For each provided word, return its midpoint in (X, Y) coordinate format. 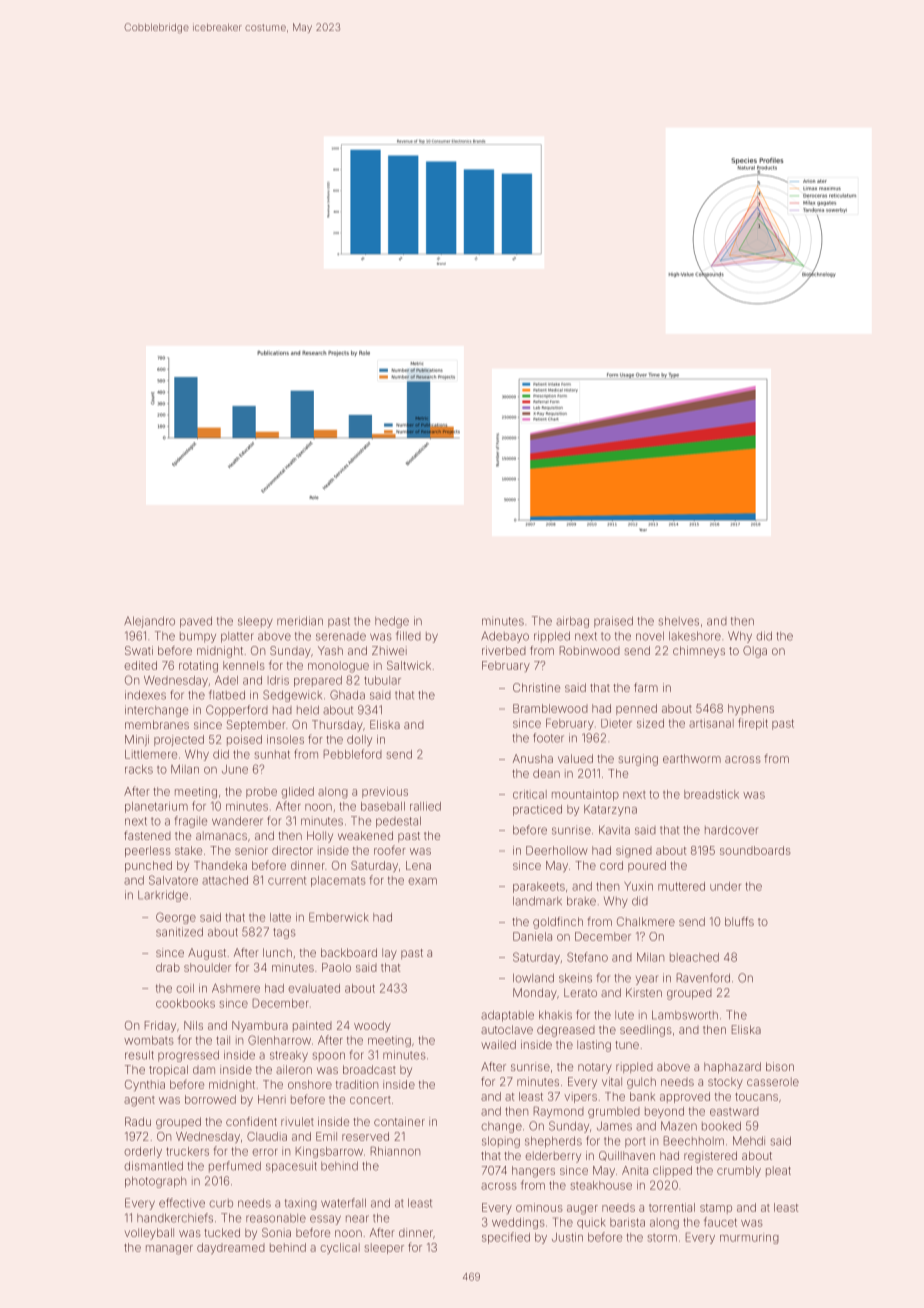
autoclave (507, 1029)
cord (611, 865)
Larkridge (163, 896)
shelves (678, 621)
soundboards (755, 850)
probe (261, 792)
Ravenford (703, 978)
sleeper (384, 1248)
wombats (149, 1040)
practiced (537, 810)
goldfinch (558, 923)
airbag (572, 622)
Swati (139, 650)
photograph (155, 1182)
